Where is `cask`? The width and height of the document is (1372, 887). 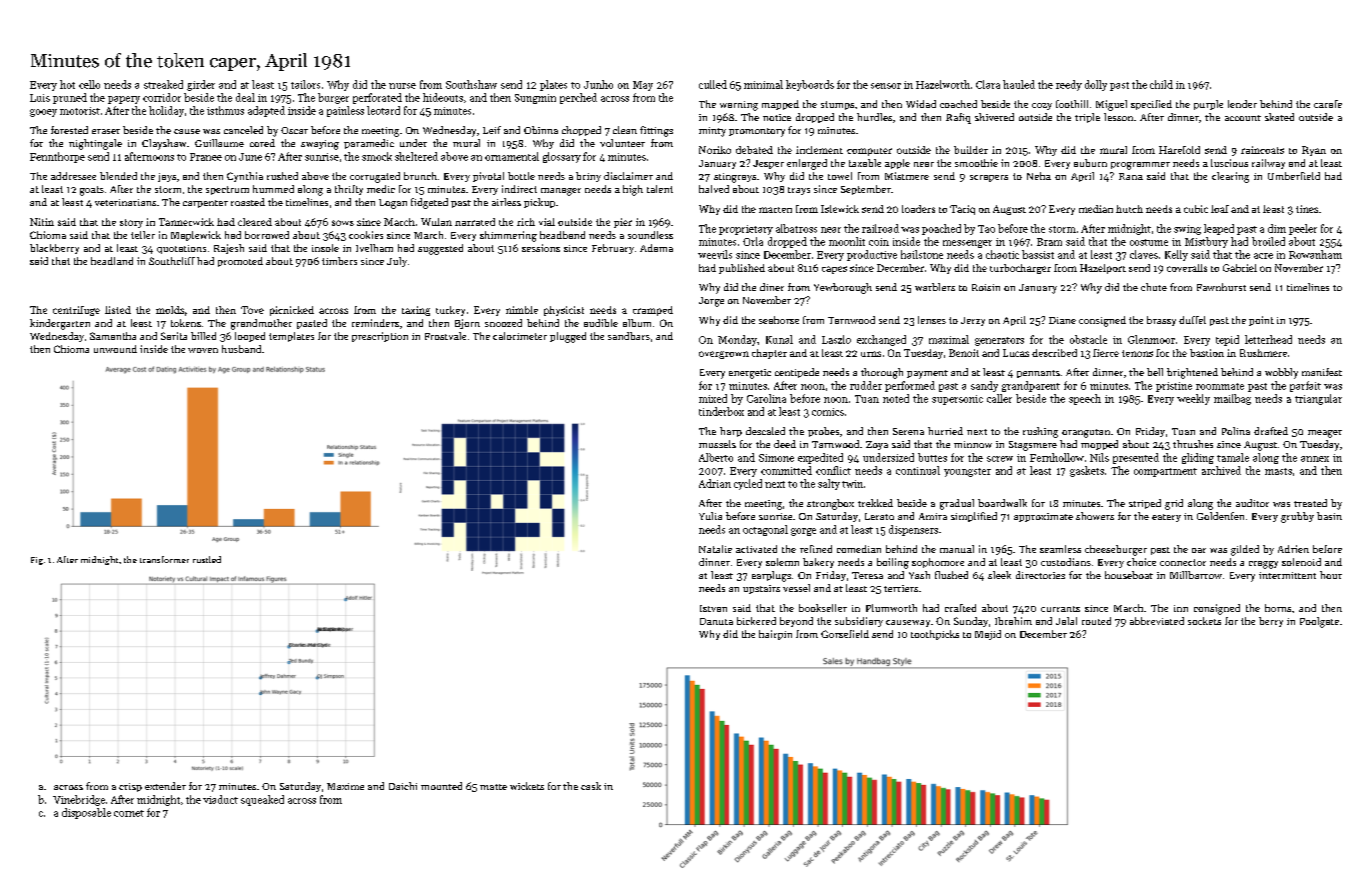
cask is located at coordinates (591, 786).
